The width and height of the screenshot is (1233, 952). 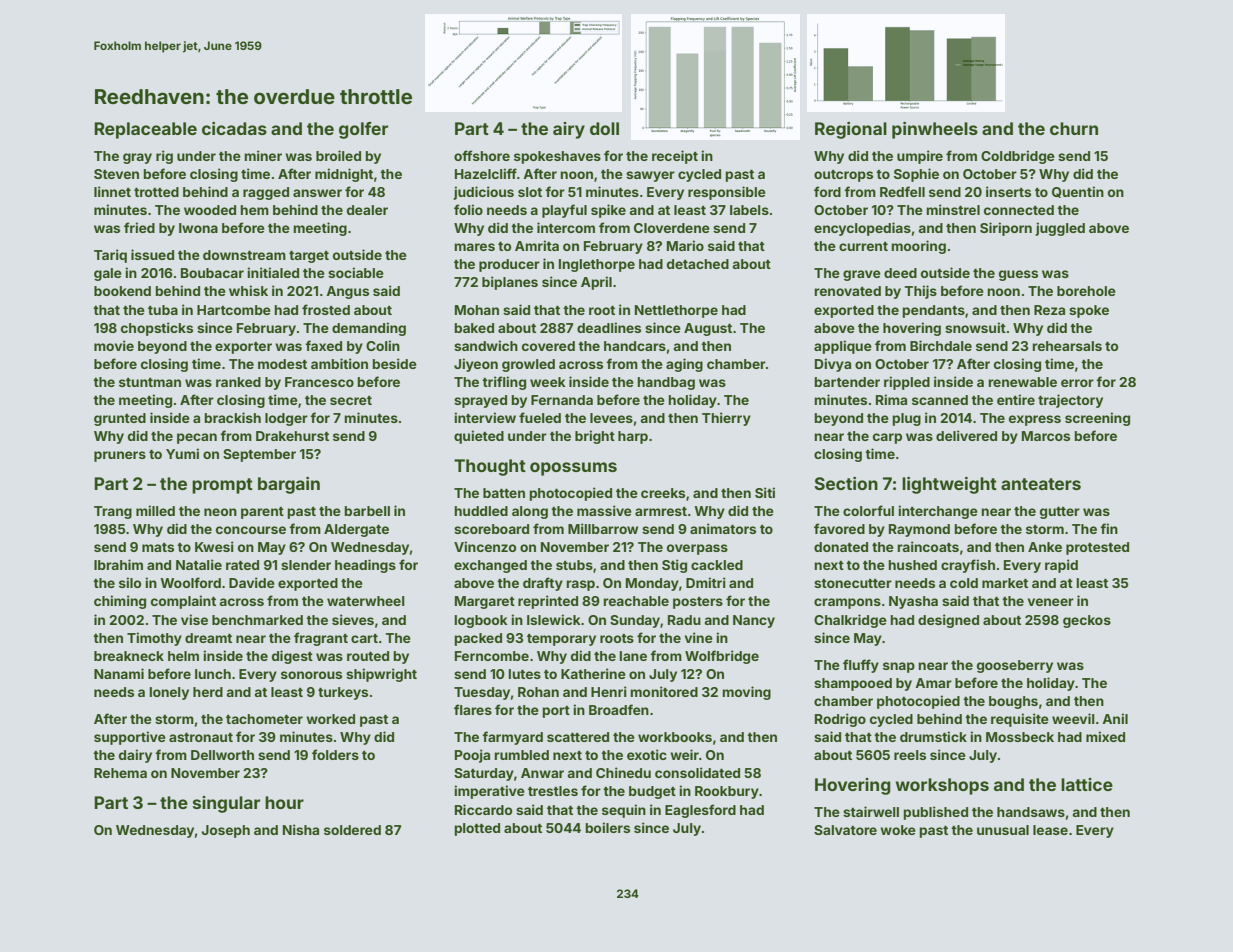 What do you see at coordinates (862, 275) in the screenshot?
I see `grave` at bounding box center [862, 275].
